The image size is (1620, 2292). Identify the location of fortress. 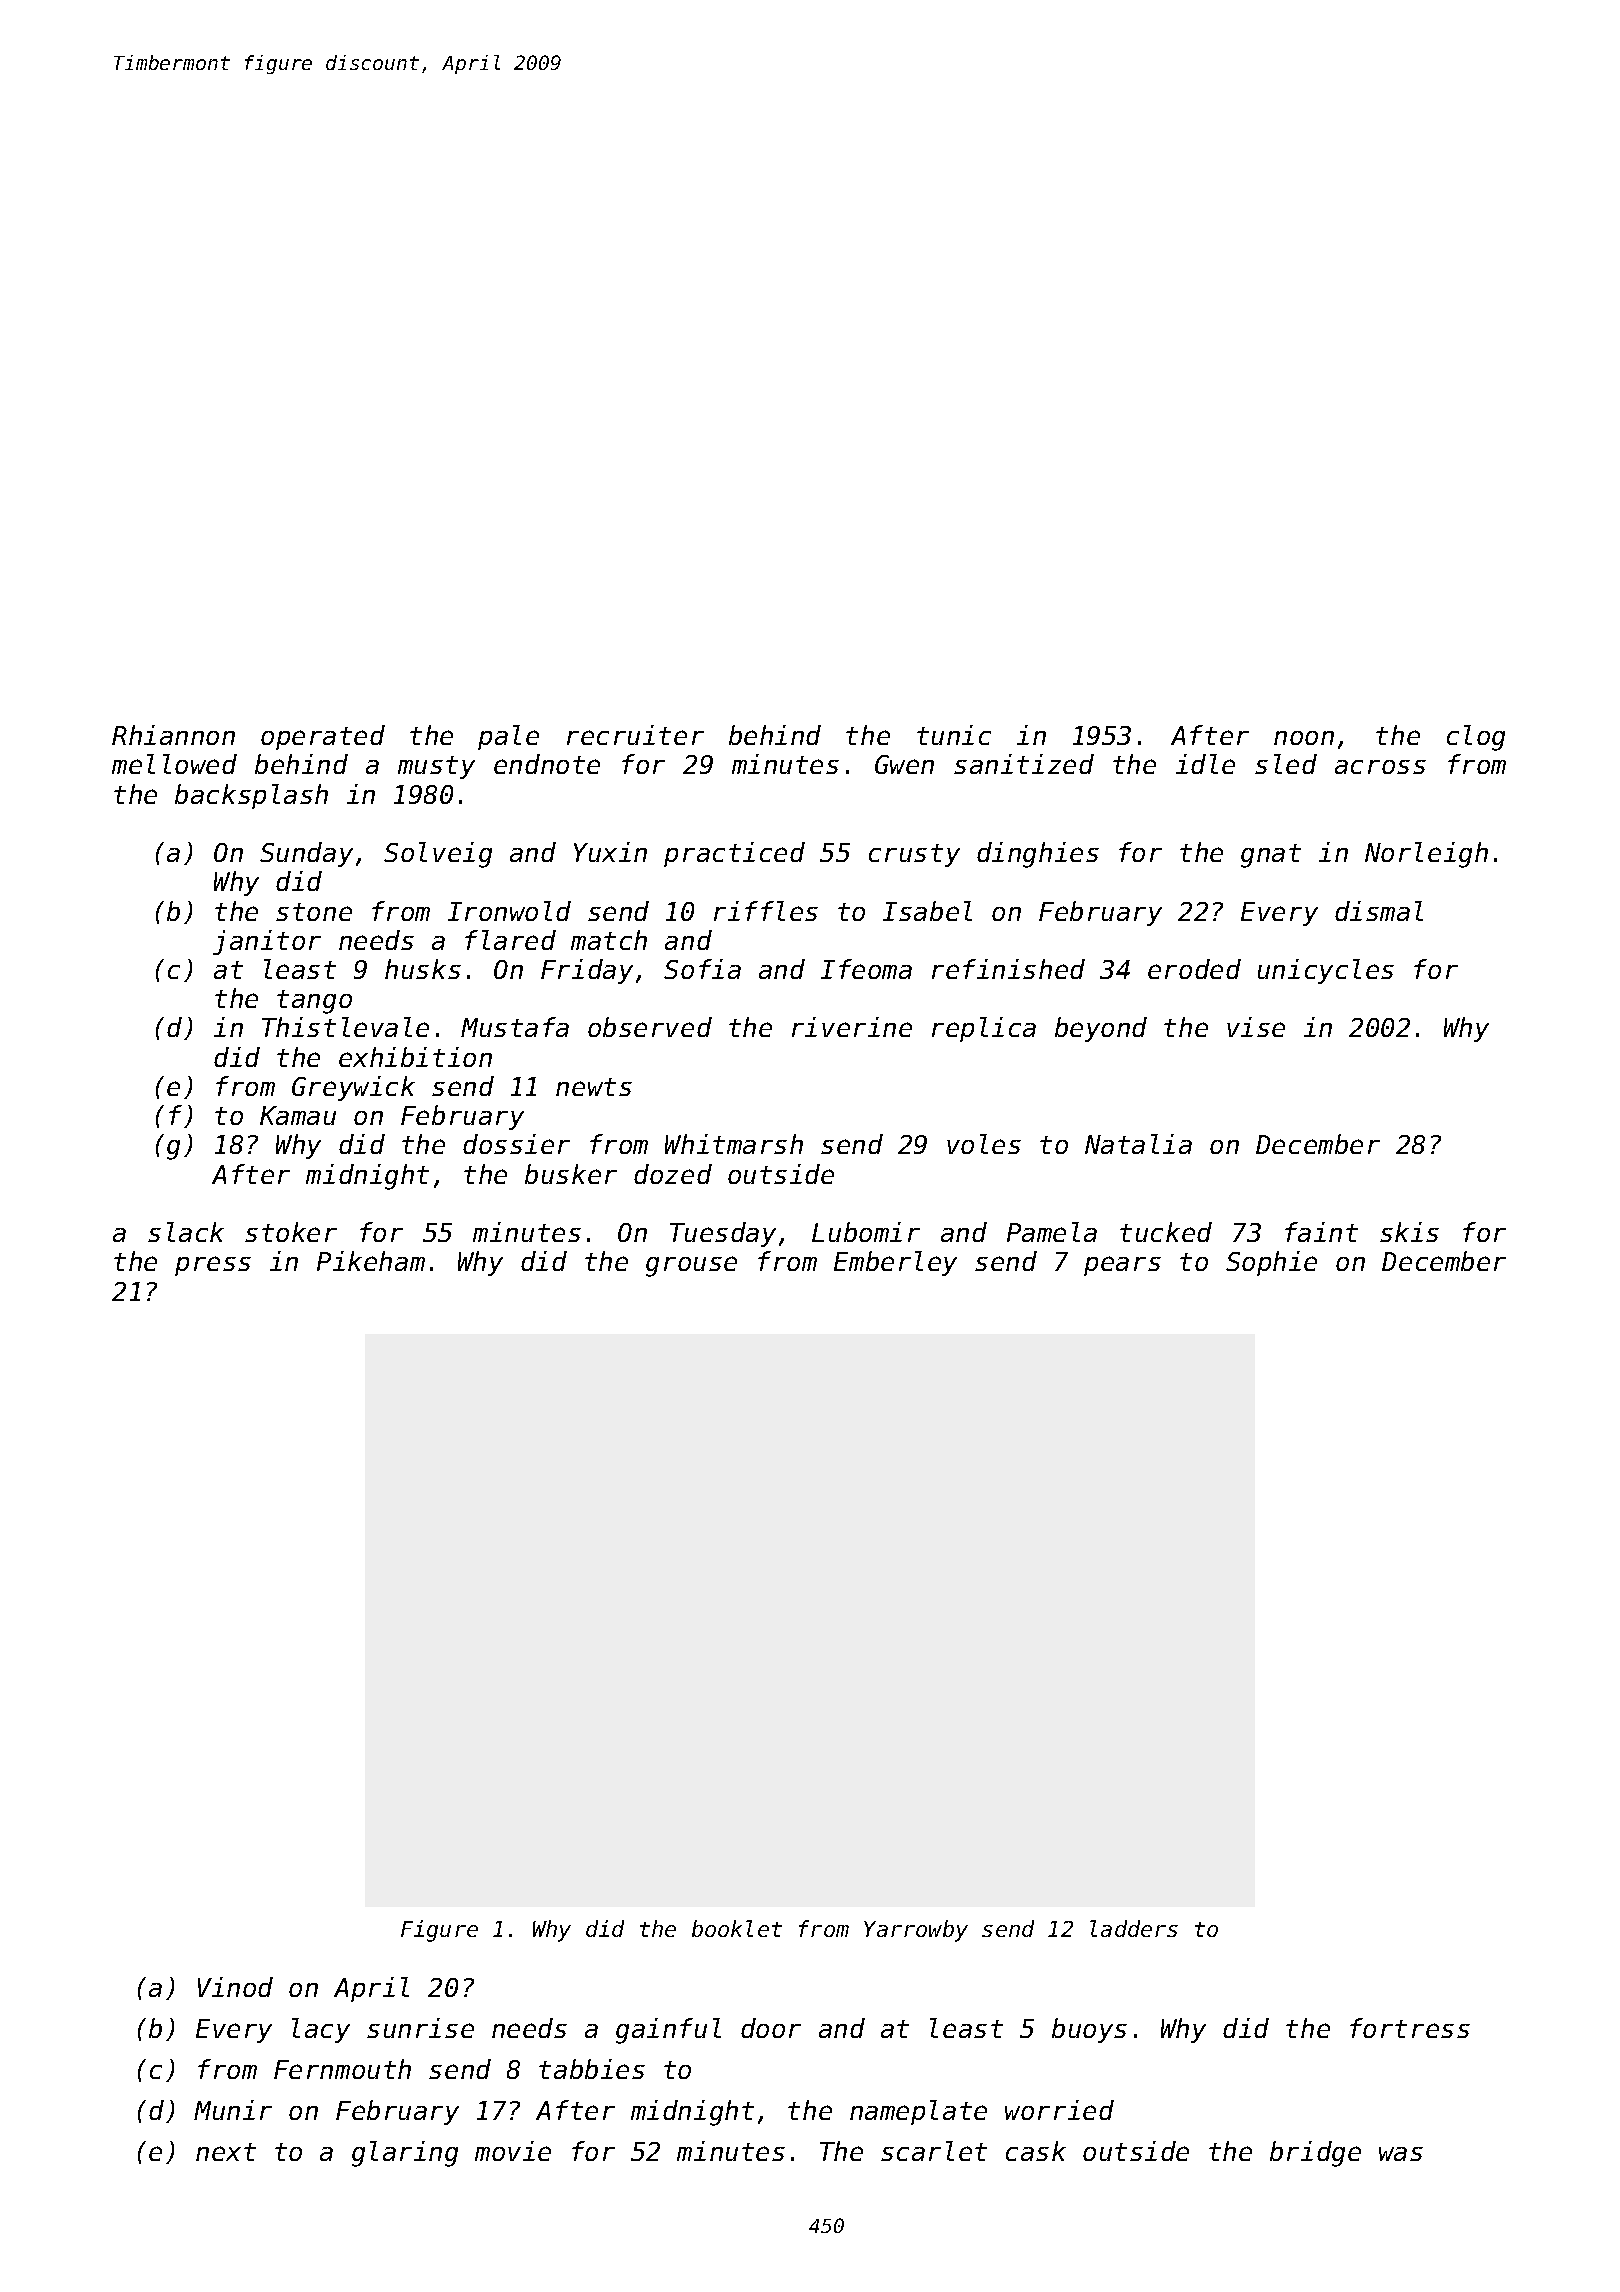
(1410, 2028).
